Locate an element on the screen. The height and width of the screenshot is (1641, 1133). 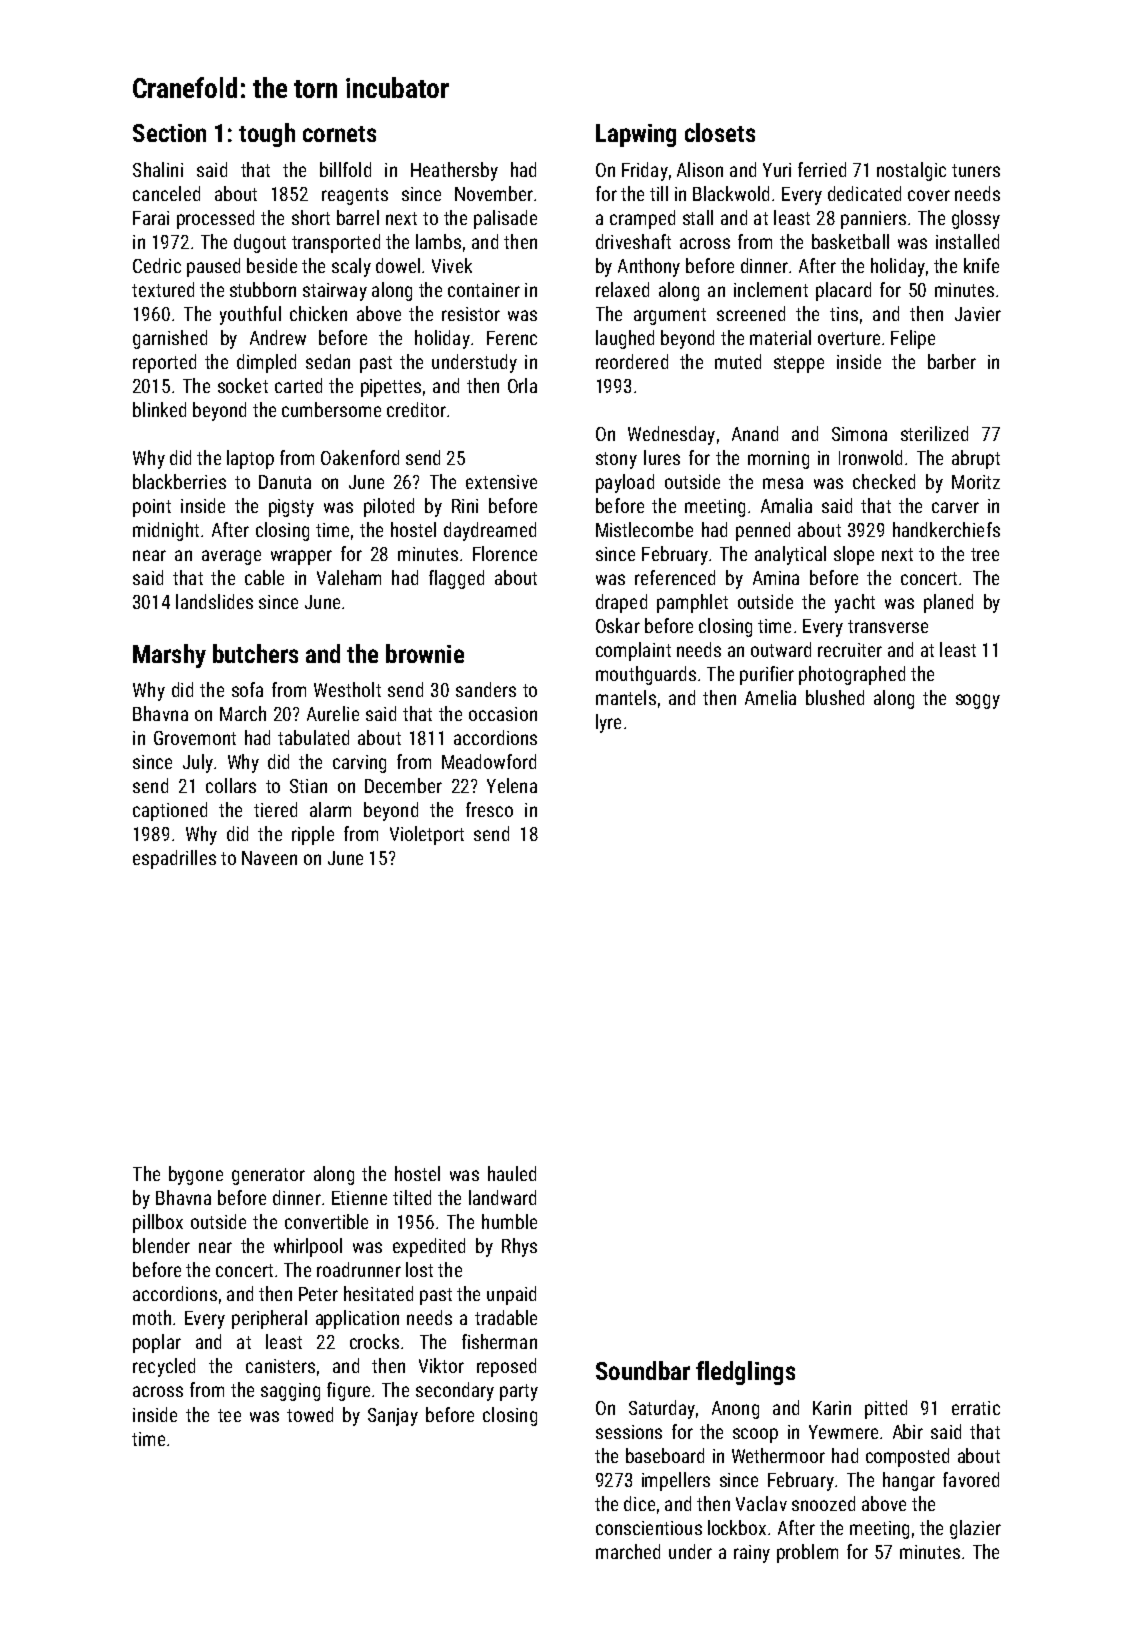
hauled is located at coordinates (512, 1173).
